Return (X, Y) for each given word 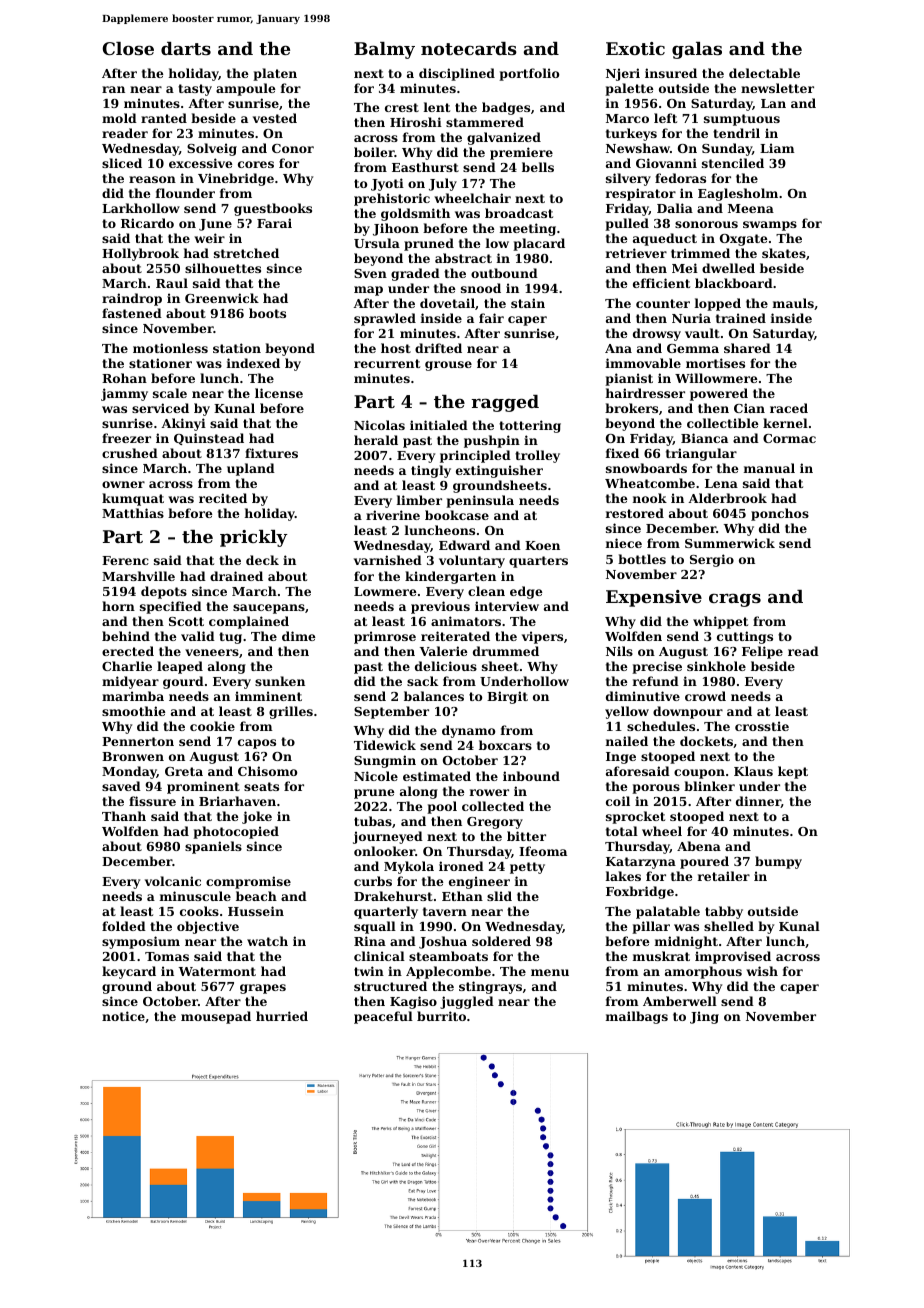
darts (186, 48)
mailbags (637, 1017)
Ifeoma (543, 851)
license (279, 393)
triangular (701, 454)
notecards (469, 48)
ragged (505, 403)
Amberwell (680, 1001)
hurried (282, 1016)
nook (650, 498)
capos (257, 744)
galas (697, 50)
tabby (724, 912)
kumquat (133, 499)
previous (440, 607)
